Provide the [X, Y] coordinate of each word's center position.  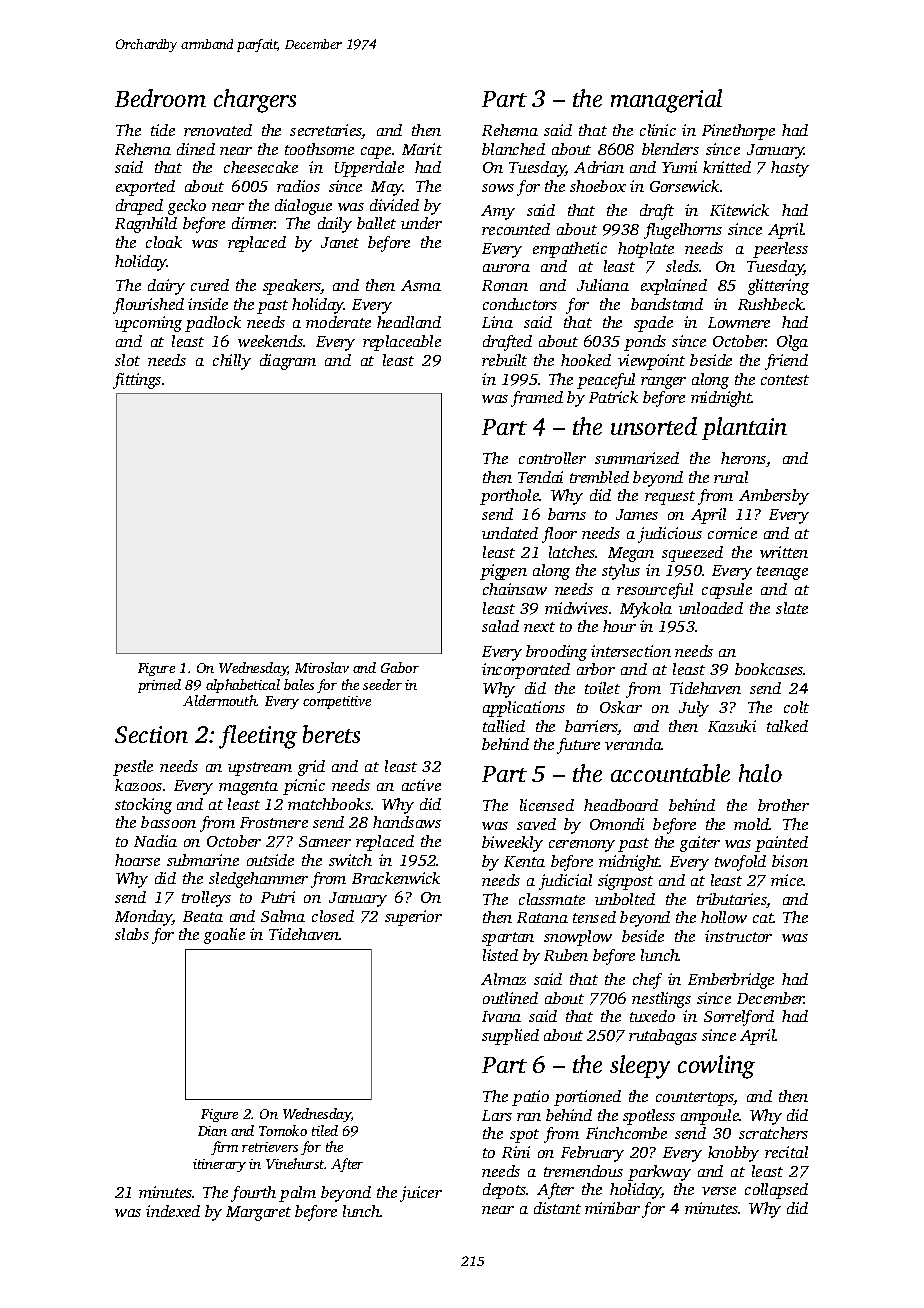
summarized [637, 458]
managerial [666, 101]
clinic [658, 130]
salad [500, 626]
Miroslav [322, 667]
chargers [255, 101]
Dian [212, 1131]
